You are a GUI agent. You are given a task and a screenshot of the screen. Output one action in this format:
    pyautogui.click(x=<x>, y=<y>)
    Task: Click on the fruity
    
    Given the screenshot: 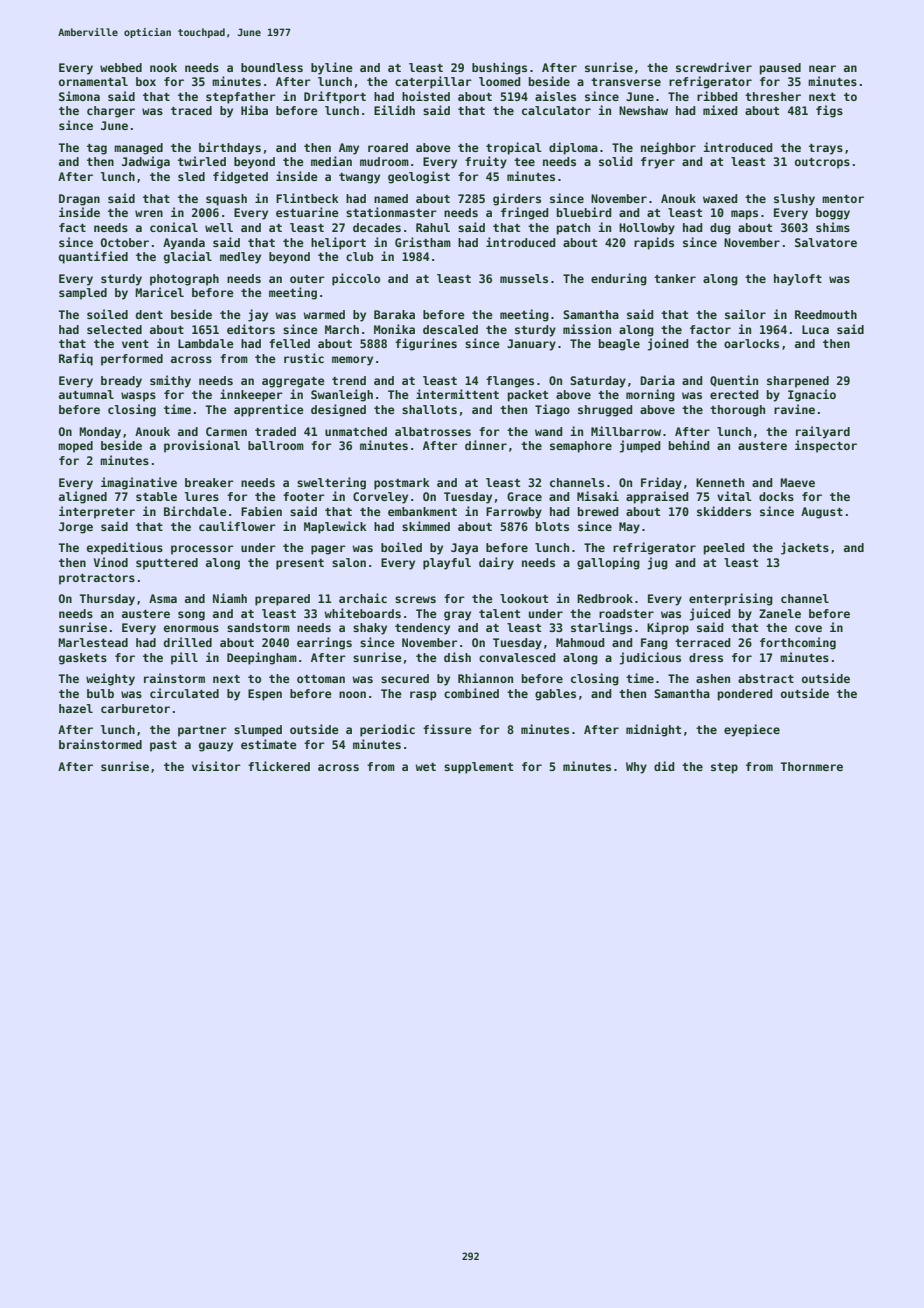 What is the action you would take?
    pyautogui.click(x=486, y=162)
